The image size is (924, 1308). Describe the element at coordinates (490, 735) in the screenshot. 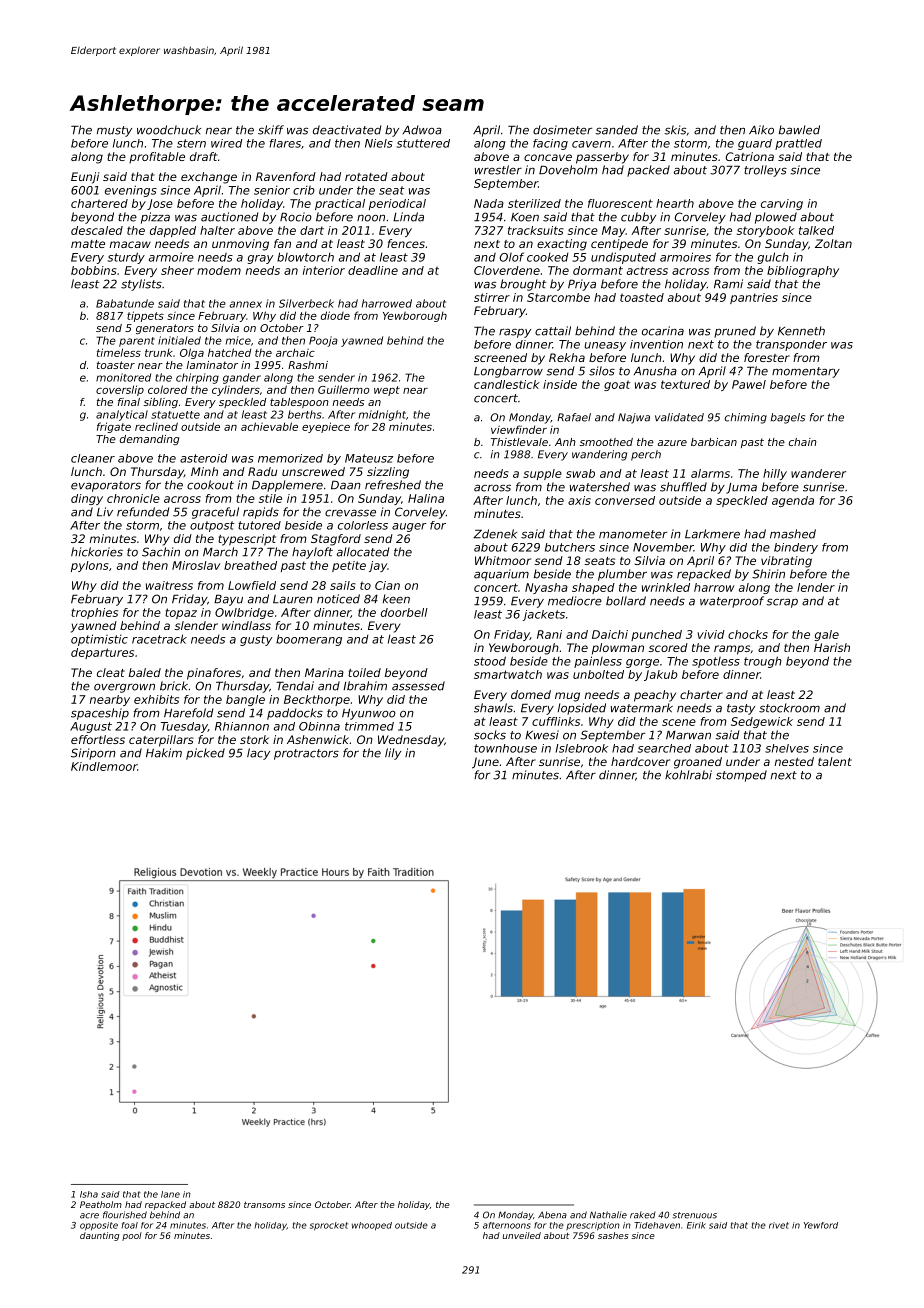

I see `socks` at that location.
